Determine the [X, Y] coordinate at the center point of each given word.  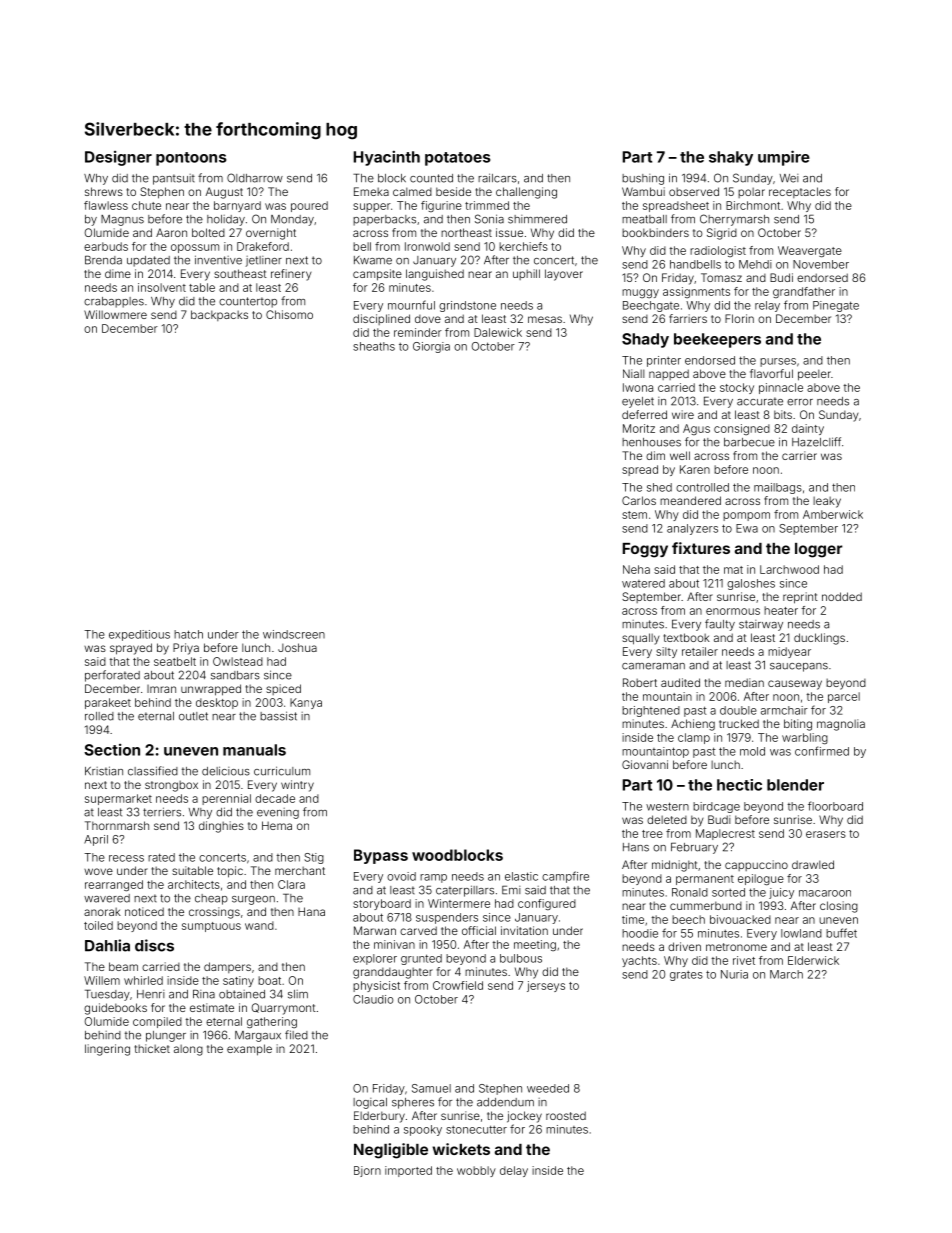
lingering [107, 1050]
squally [641, 639]
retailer [700, 651]
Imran [161, 689]
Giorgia [431, 347]
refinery [291, 275]
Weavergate [810, 252]
